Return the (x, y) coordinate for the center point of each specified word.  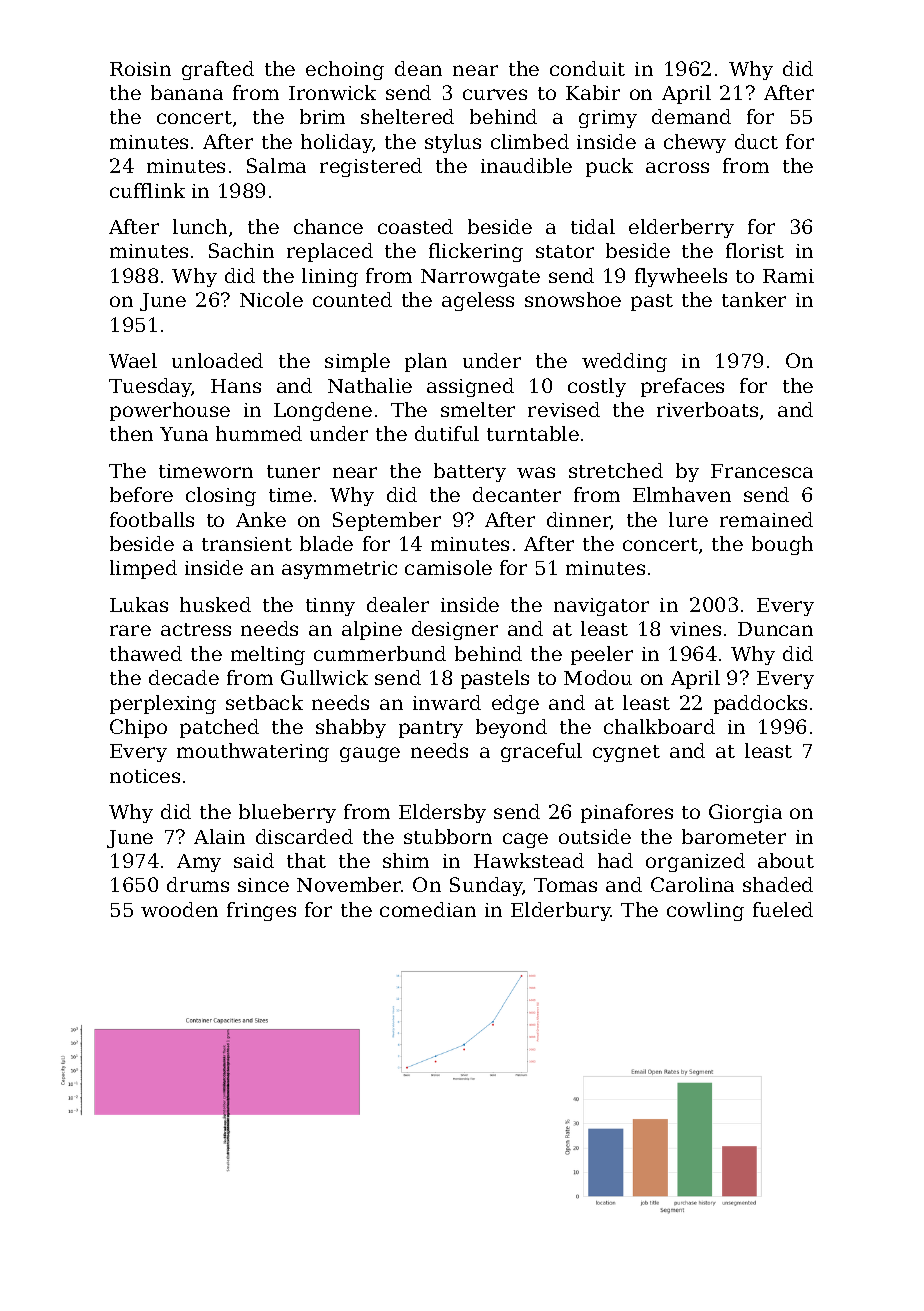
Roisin (140, 69)
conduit (587, 68)
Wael (133, 360)
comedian (428, 909)
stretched (616, 470)
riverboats (707, 409)
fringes (261, 911)
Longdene (323, 411)
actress (196, 629)
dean (418, 68)
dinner (579, 521)
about (786, 860)
